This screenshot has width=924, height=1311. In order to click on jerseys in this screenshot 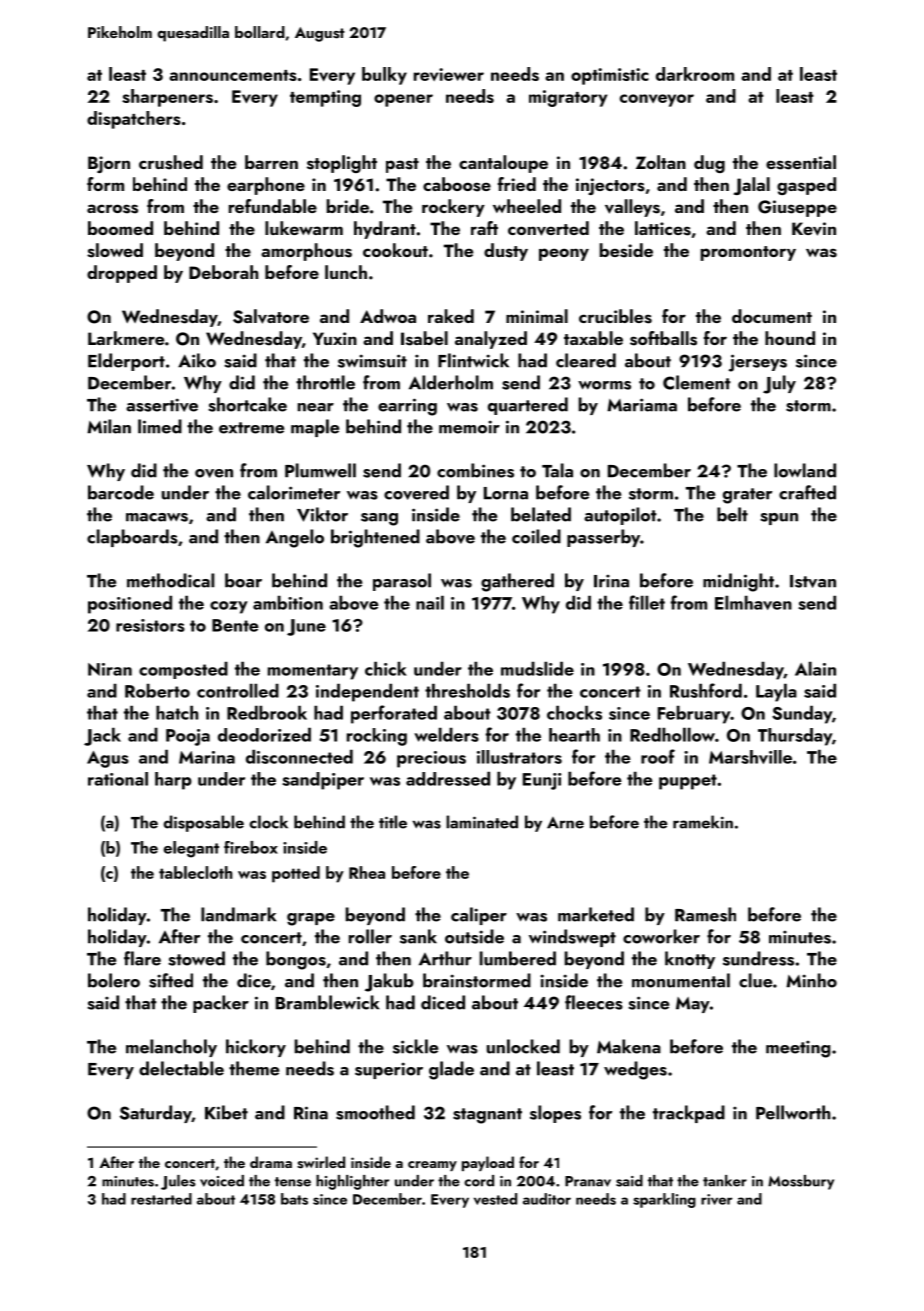, I will do `click(758, 363)`.
